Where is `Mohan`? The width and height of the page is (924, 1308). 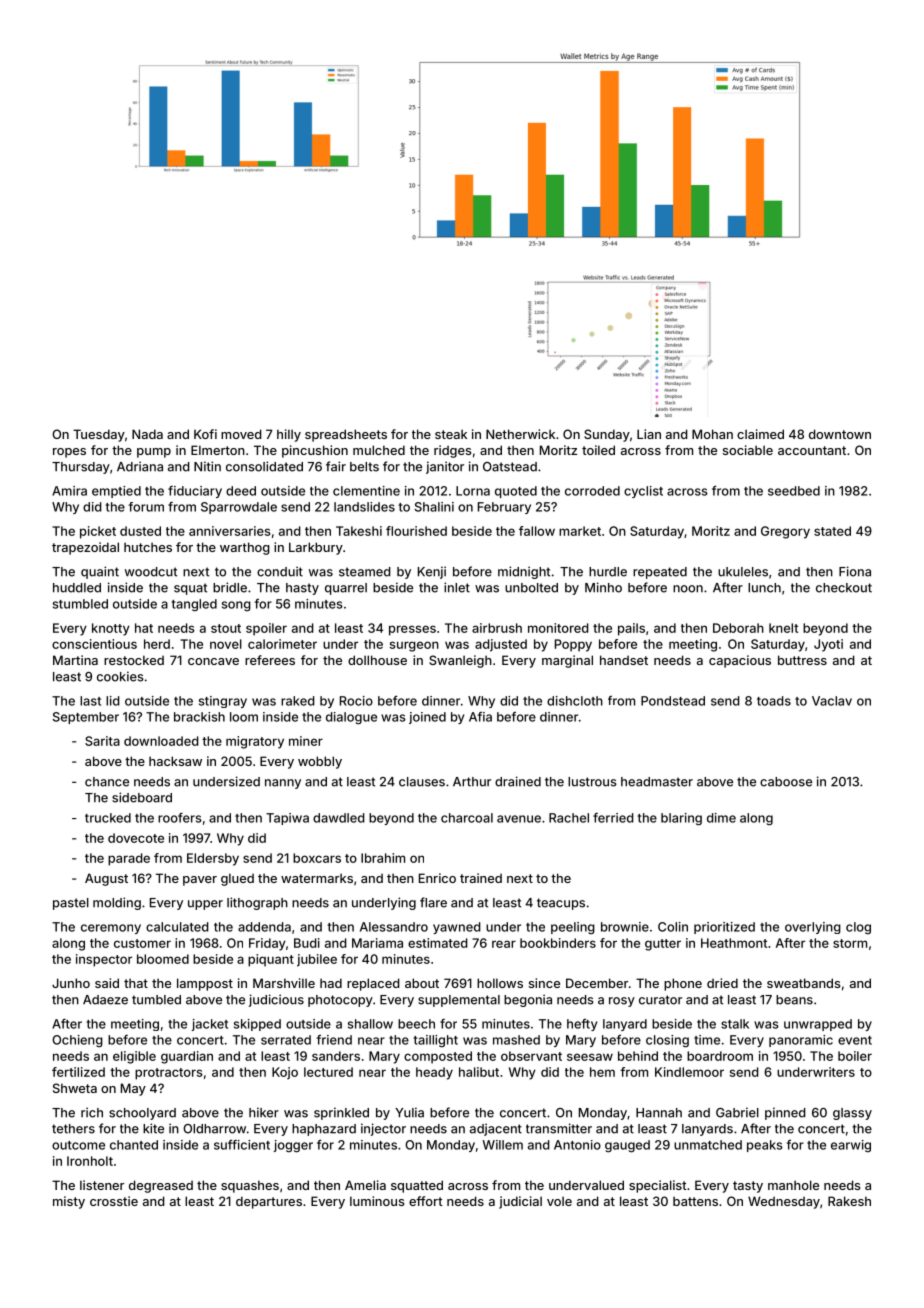
Mohan is located at coordinates (712, 434).
